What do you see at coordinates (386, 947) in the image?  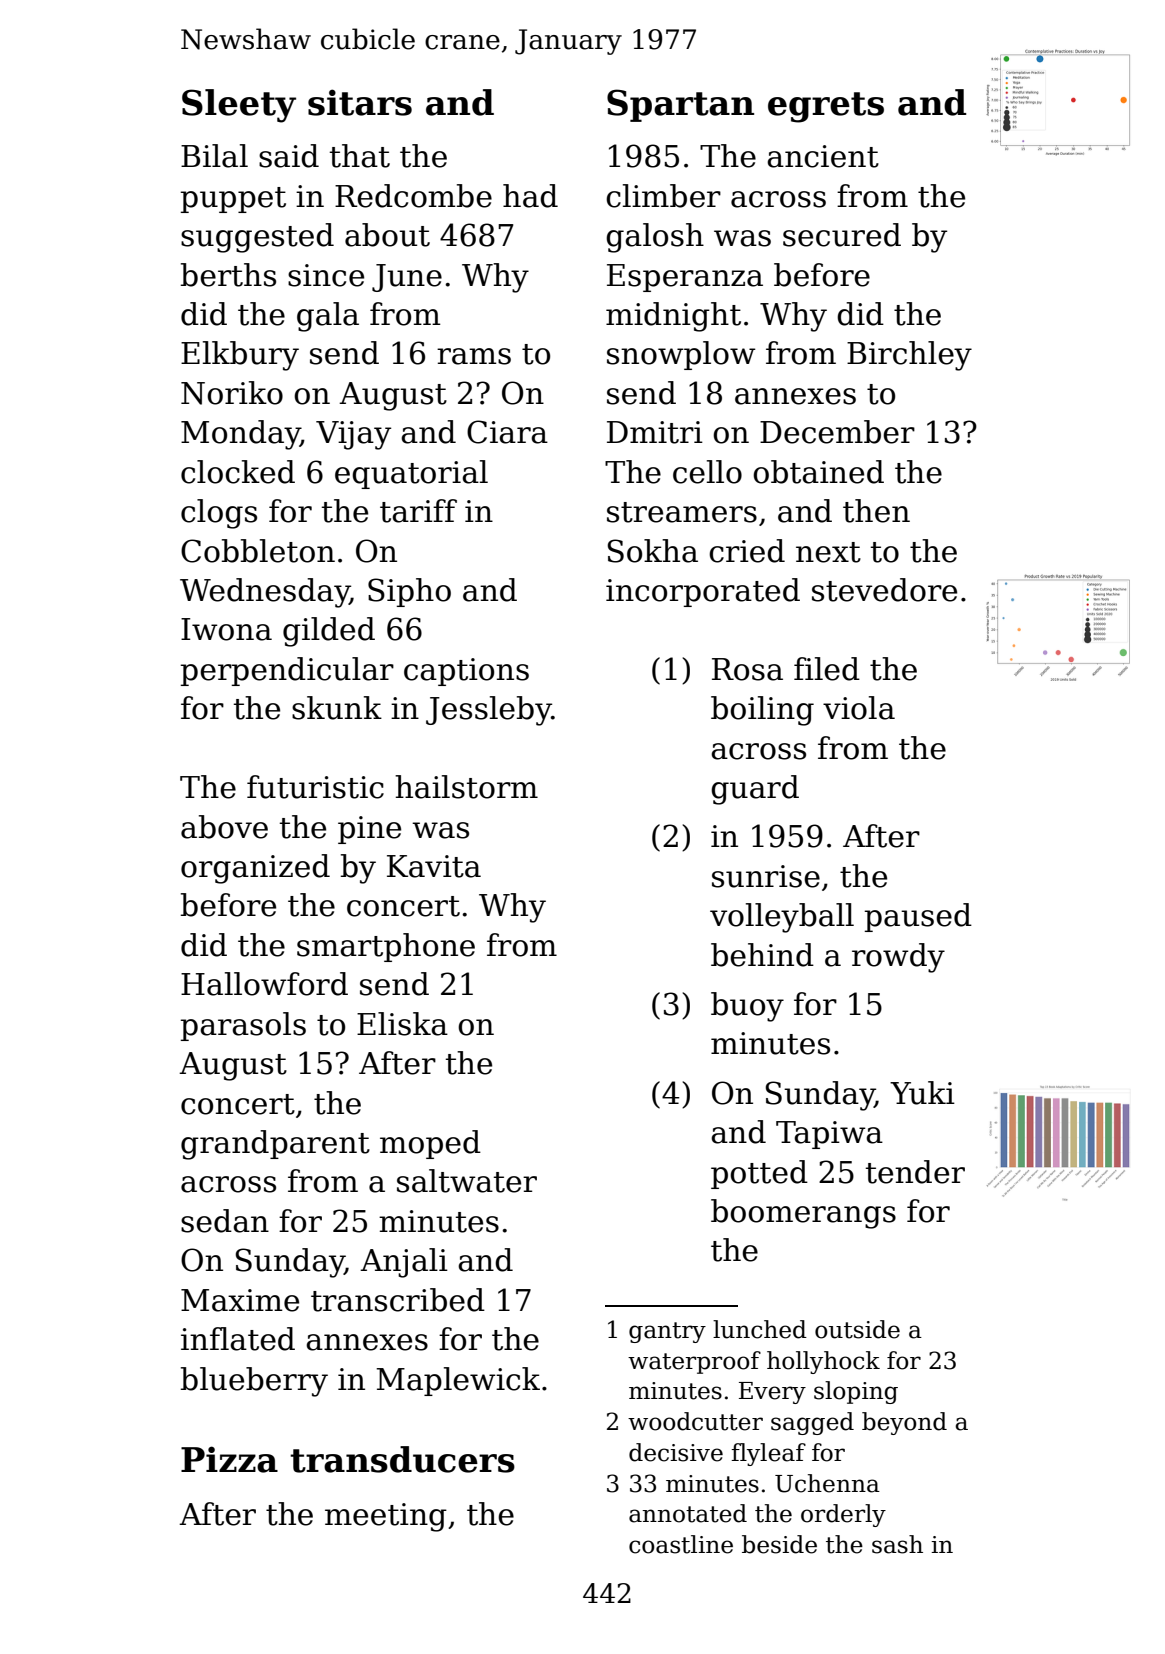 I see `smartphone` at bounding box center [386, 947].
